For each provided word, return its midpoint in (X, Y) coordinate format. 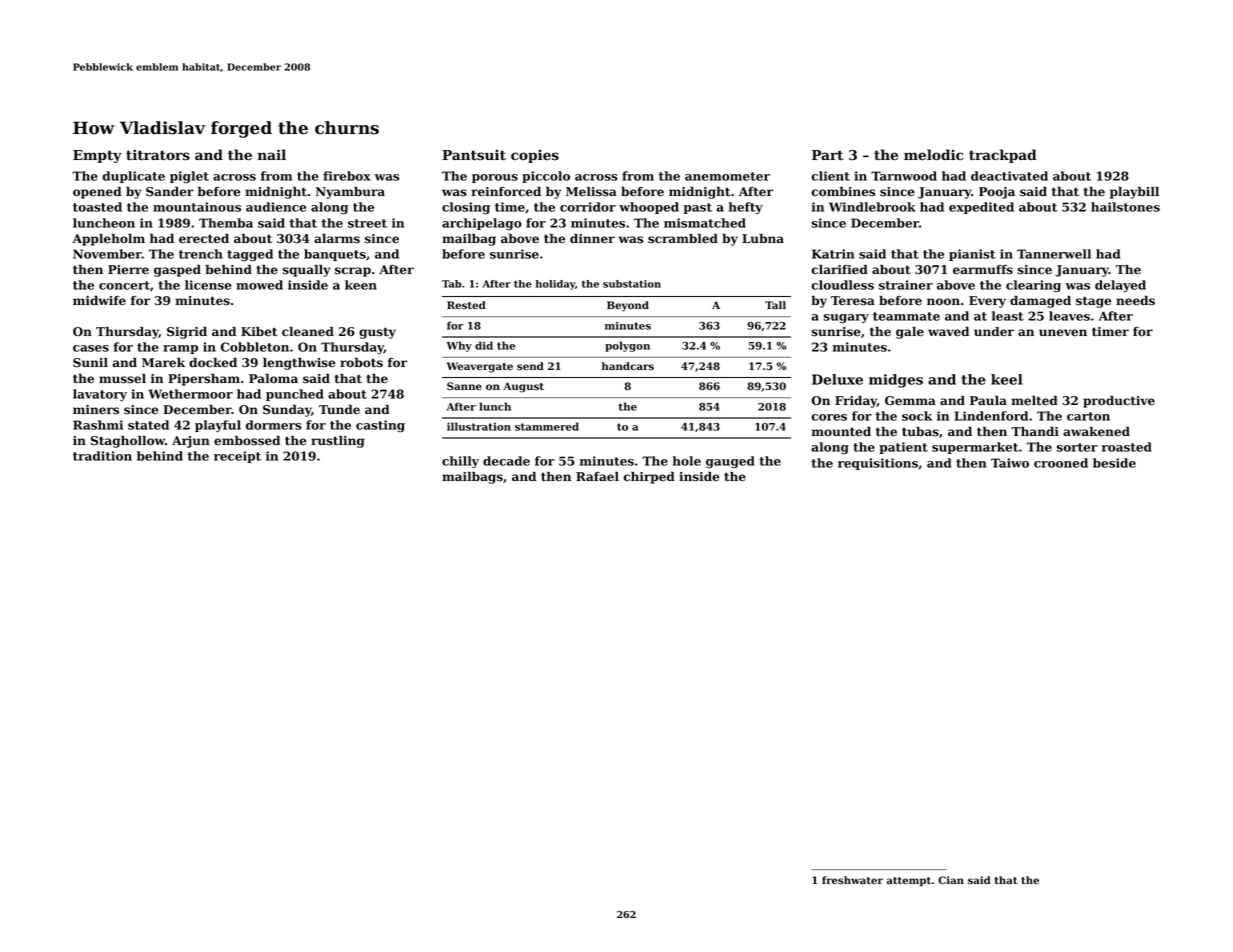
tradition (102, 456)
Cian (951, 880)
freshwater (852, 880)
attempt (909, 881)
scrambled (683, 239)
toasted (97, 207)
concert (124, 285)
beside (1114, 463)
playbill (1134, 193)
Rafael (597, 477)
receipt (237, 457)
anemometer (727, 176)
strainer (906, 285)
